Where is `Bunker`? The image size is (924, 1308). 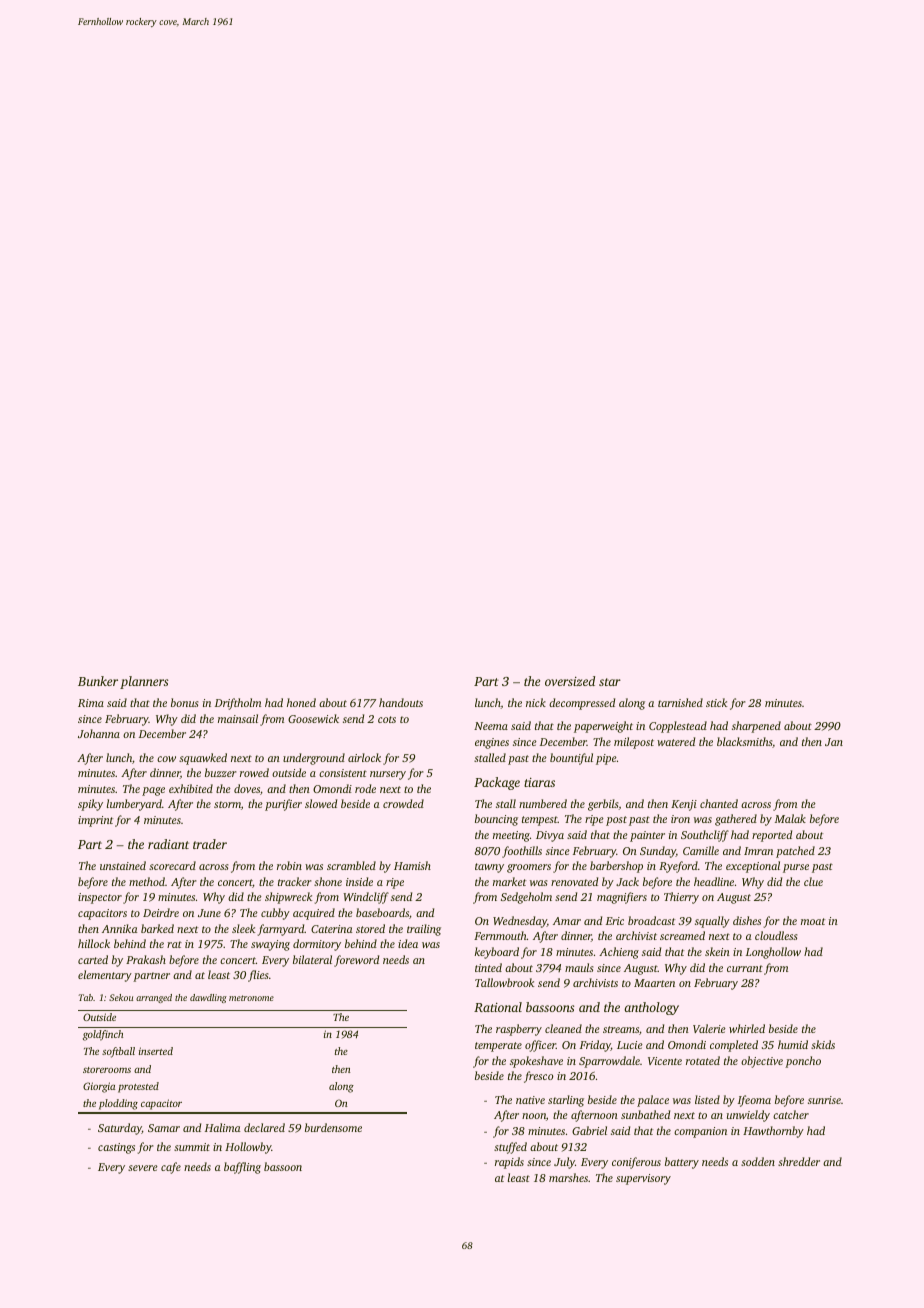 Bunker is located at coordinates (98, 681).
